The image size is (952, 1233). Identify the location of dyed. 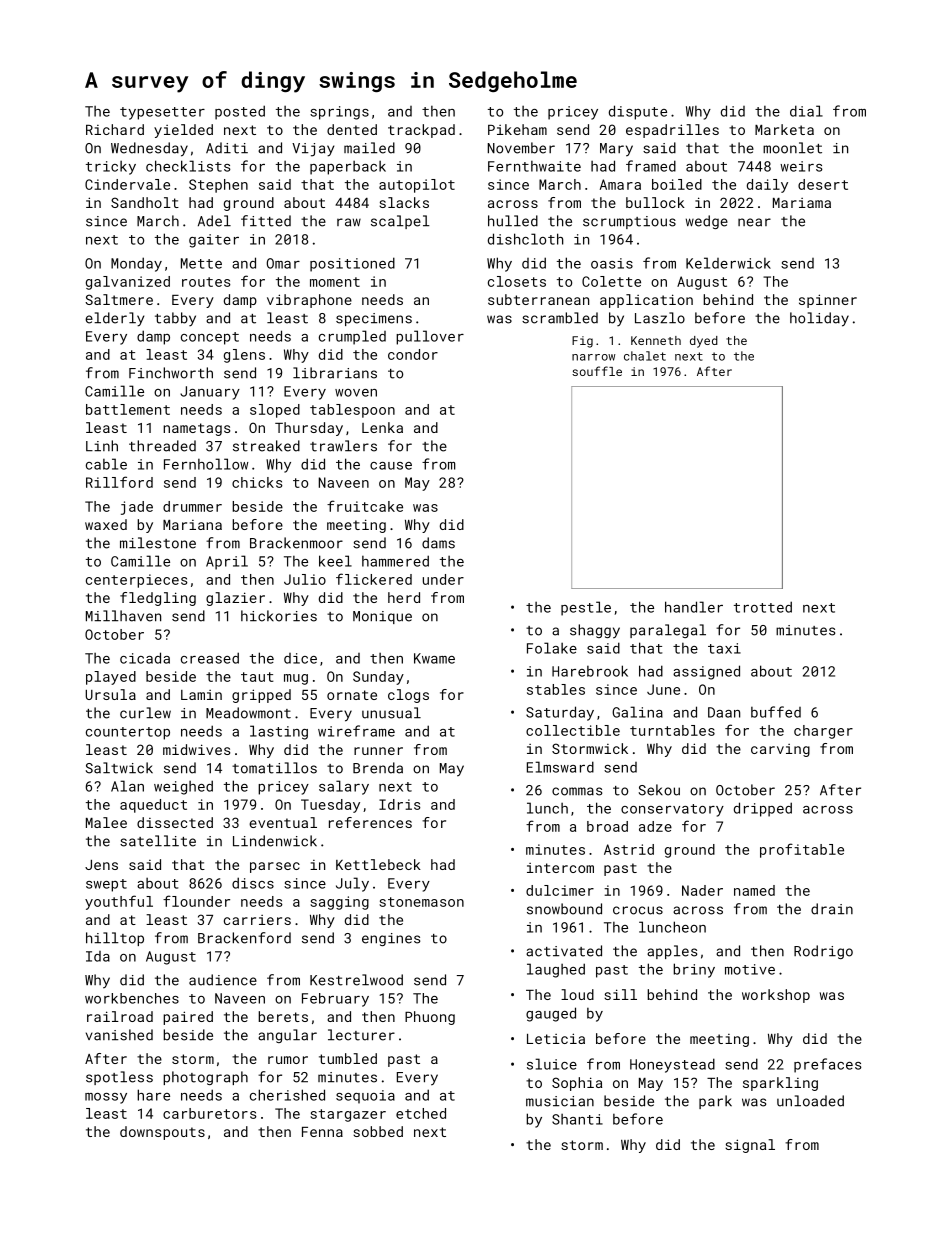
(704, 342).
